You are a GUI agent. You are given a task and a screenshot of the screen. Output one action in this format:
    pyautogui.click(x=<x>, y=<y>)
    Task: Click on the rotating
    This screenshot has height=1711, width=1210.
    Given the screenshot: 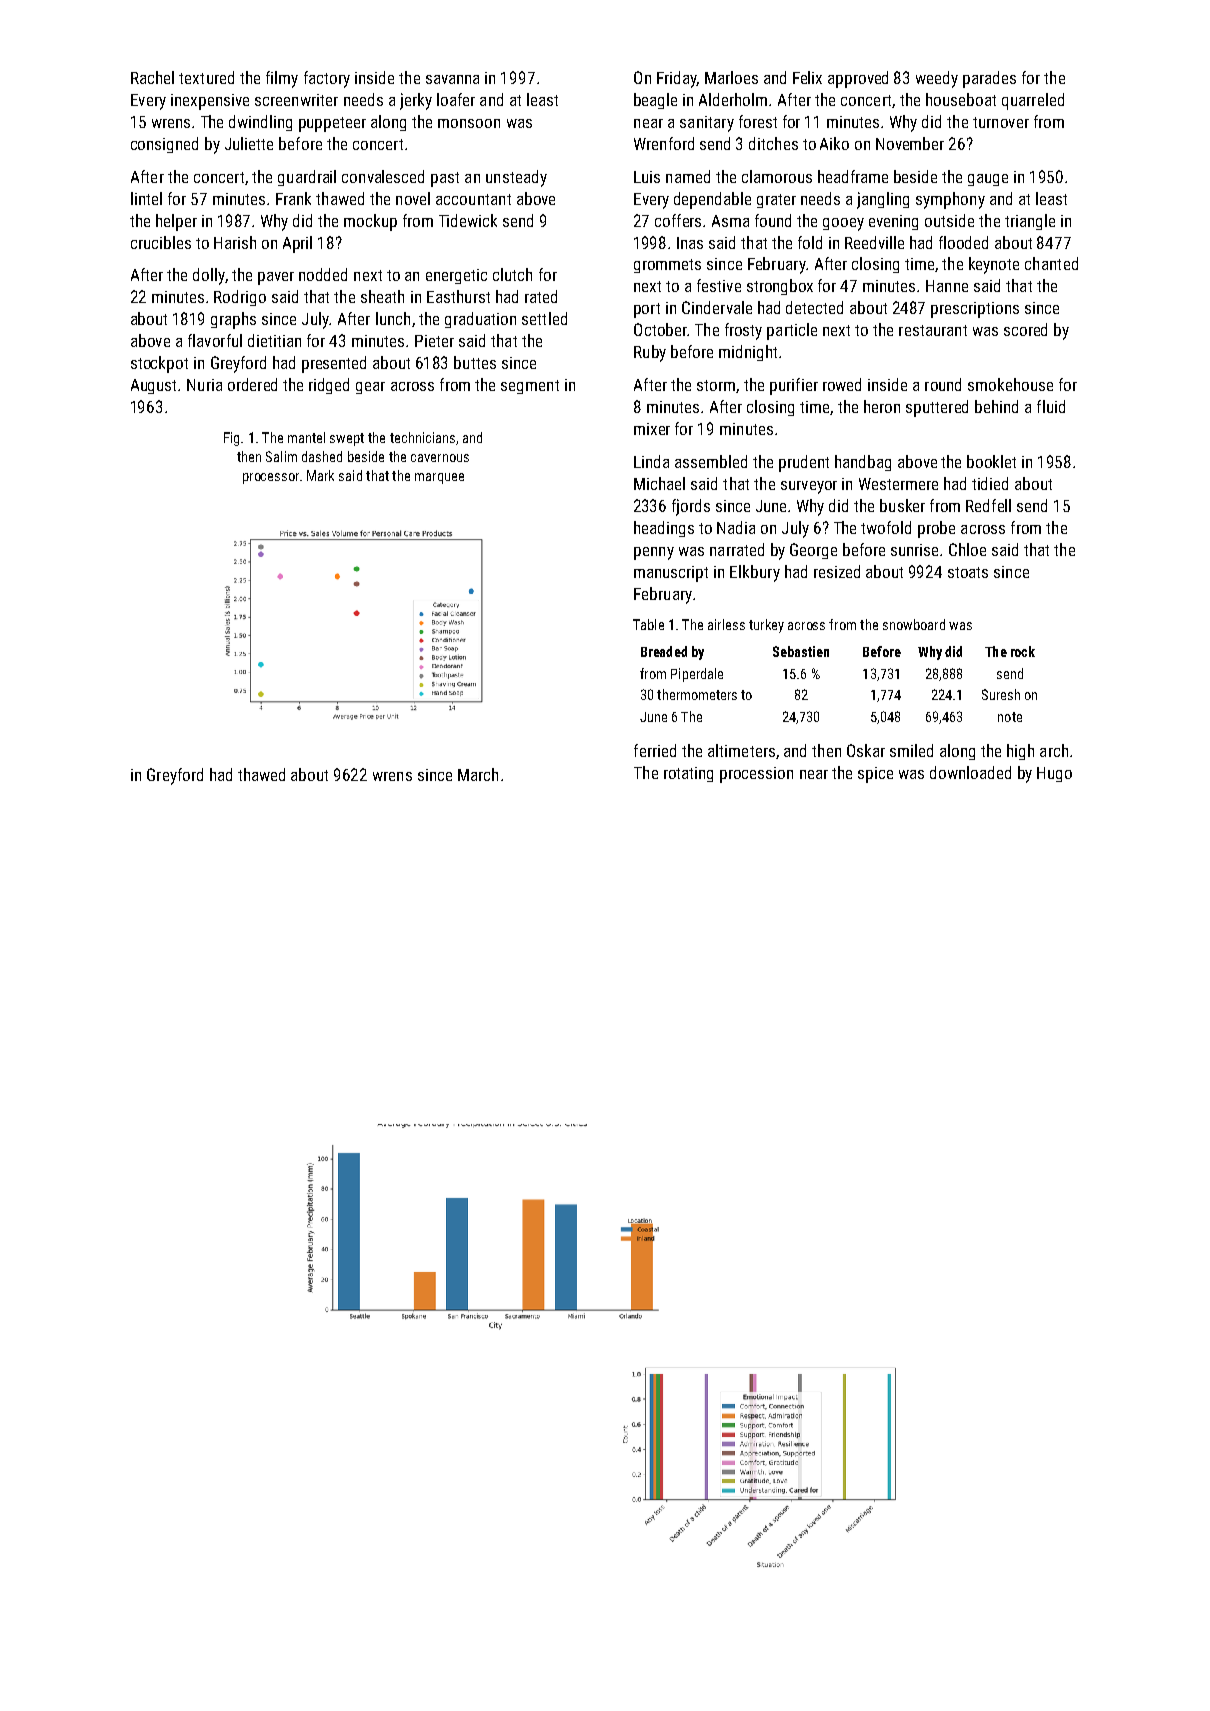 What is the action you would take?
    pyautogui.click(x=688, y=774)
